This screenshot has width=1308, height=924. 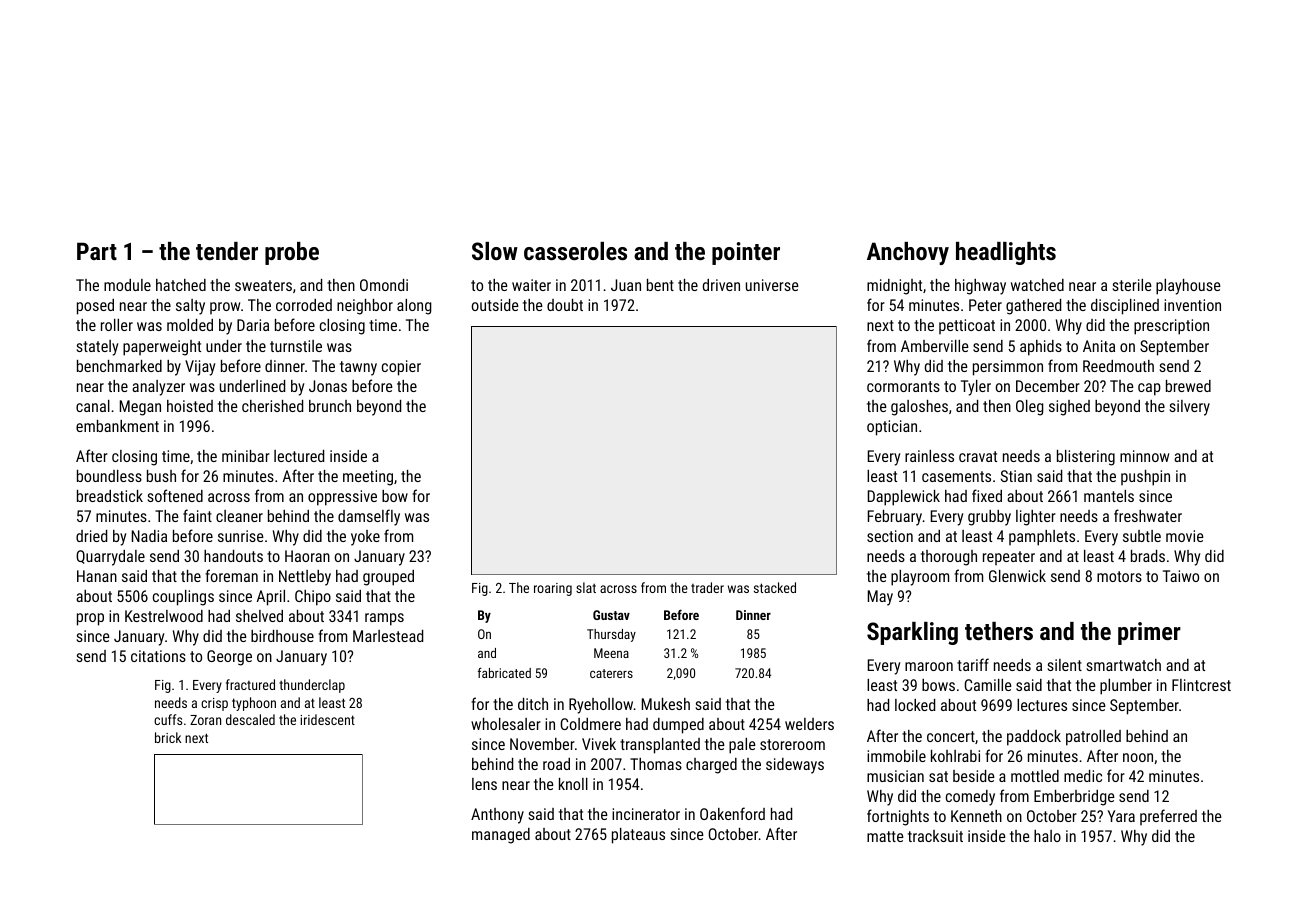 I want to click on Dapplewick, so click(x=904, y=498).
